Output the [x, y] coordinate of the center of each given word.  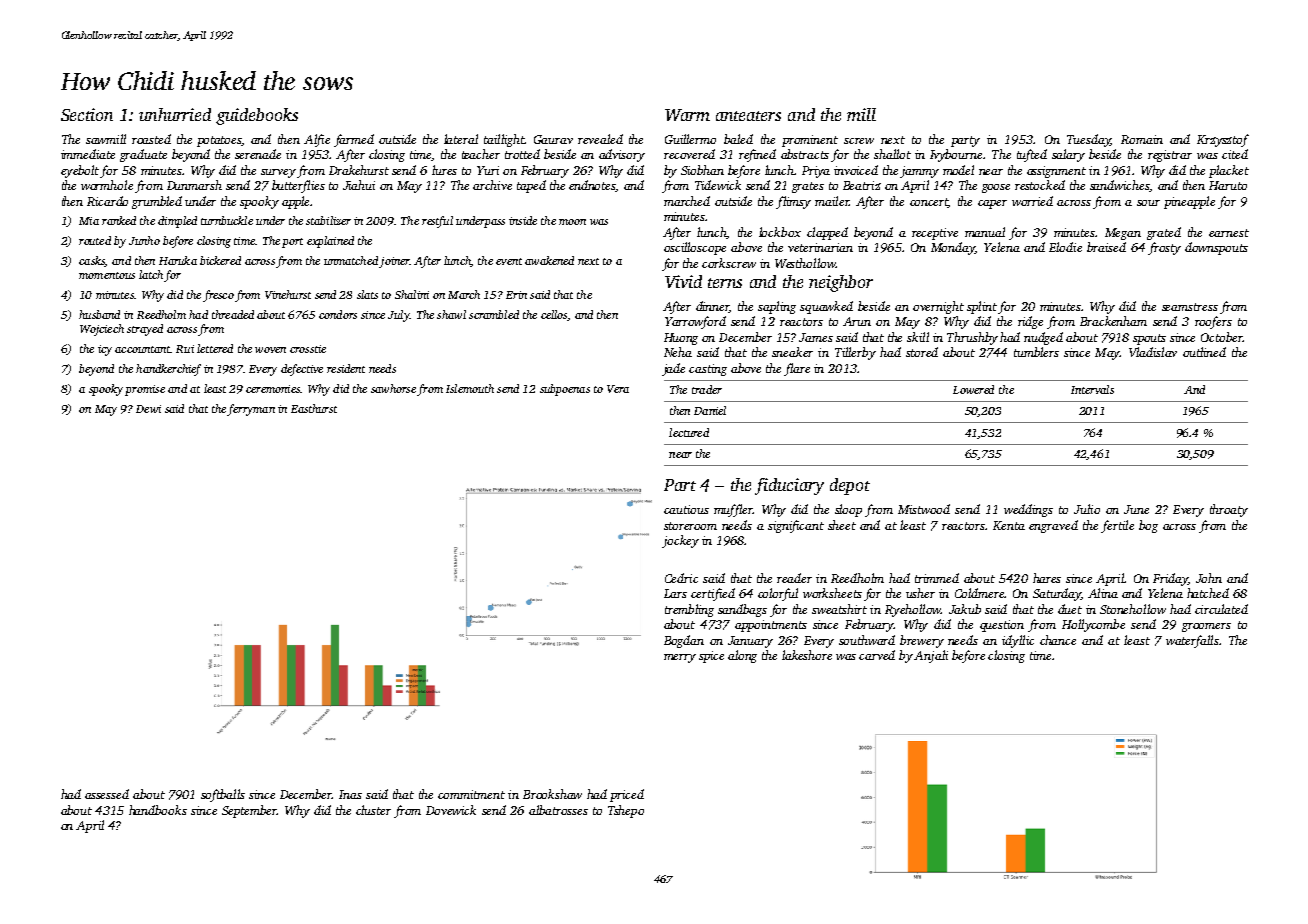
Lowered [973, 389]
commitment [471, 794]
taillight [504, 140]
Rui [185, 349]
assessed [107, 794]
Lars [675, 593]
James [816, 337]
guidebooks [257, 116]
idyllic [1018, 641]
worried [1032, 201]
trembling [689, 610]
